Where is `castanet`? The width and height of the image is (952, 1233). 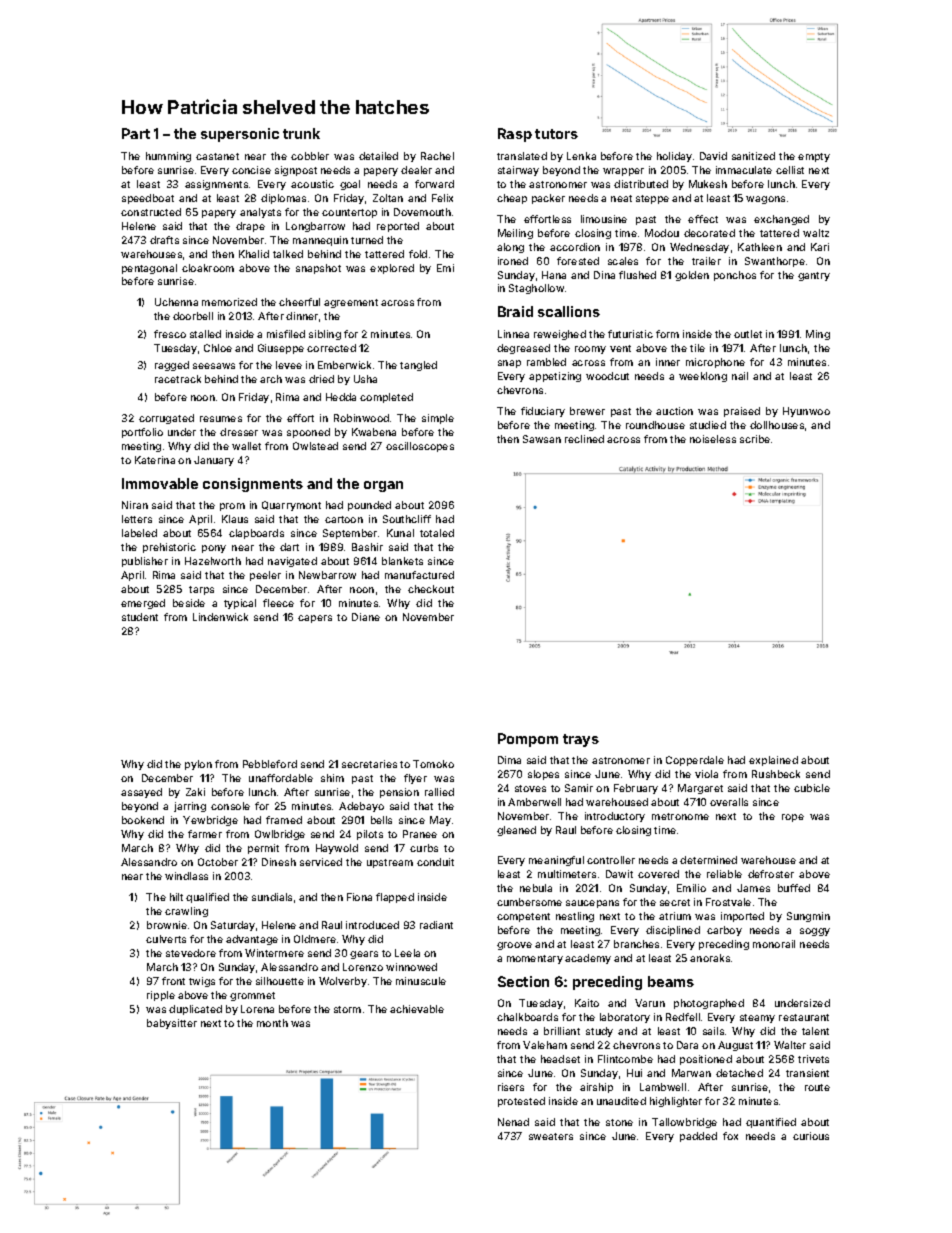 castanet is located at coordinates (217, 156).
